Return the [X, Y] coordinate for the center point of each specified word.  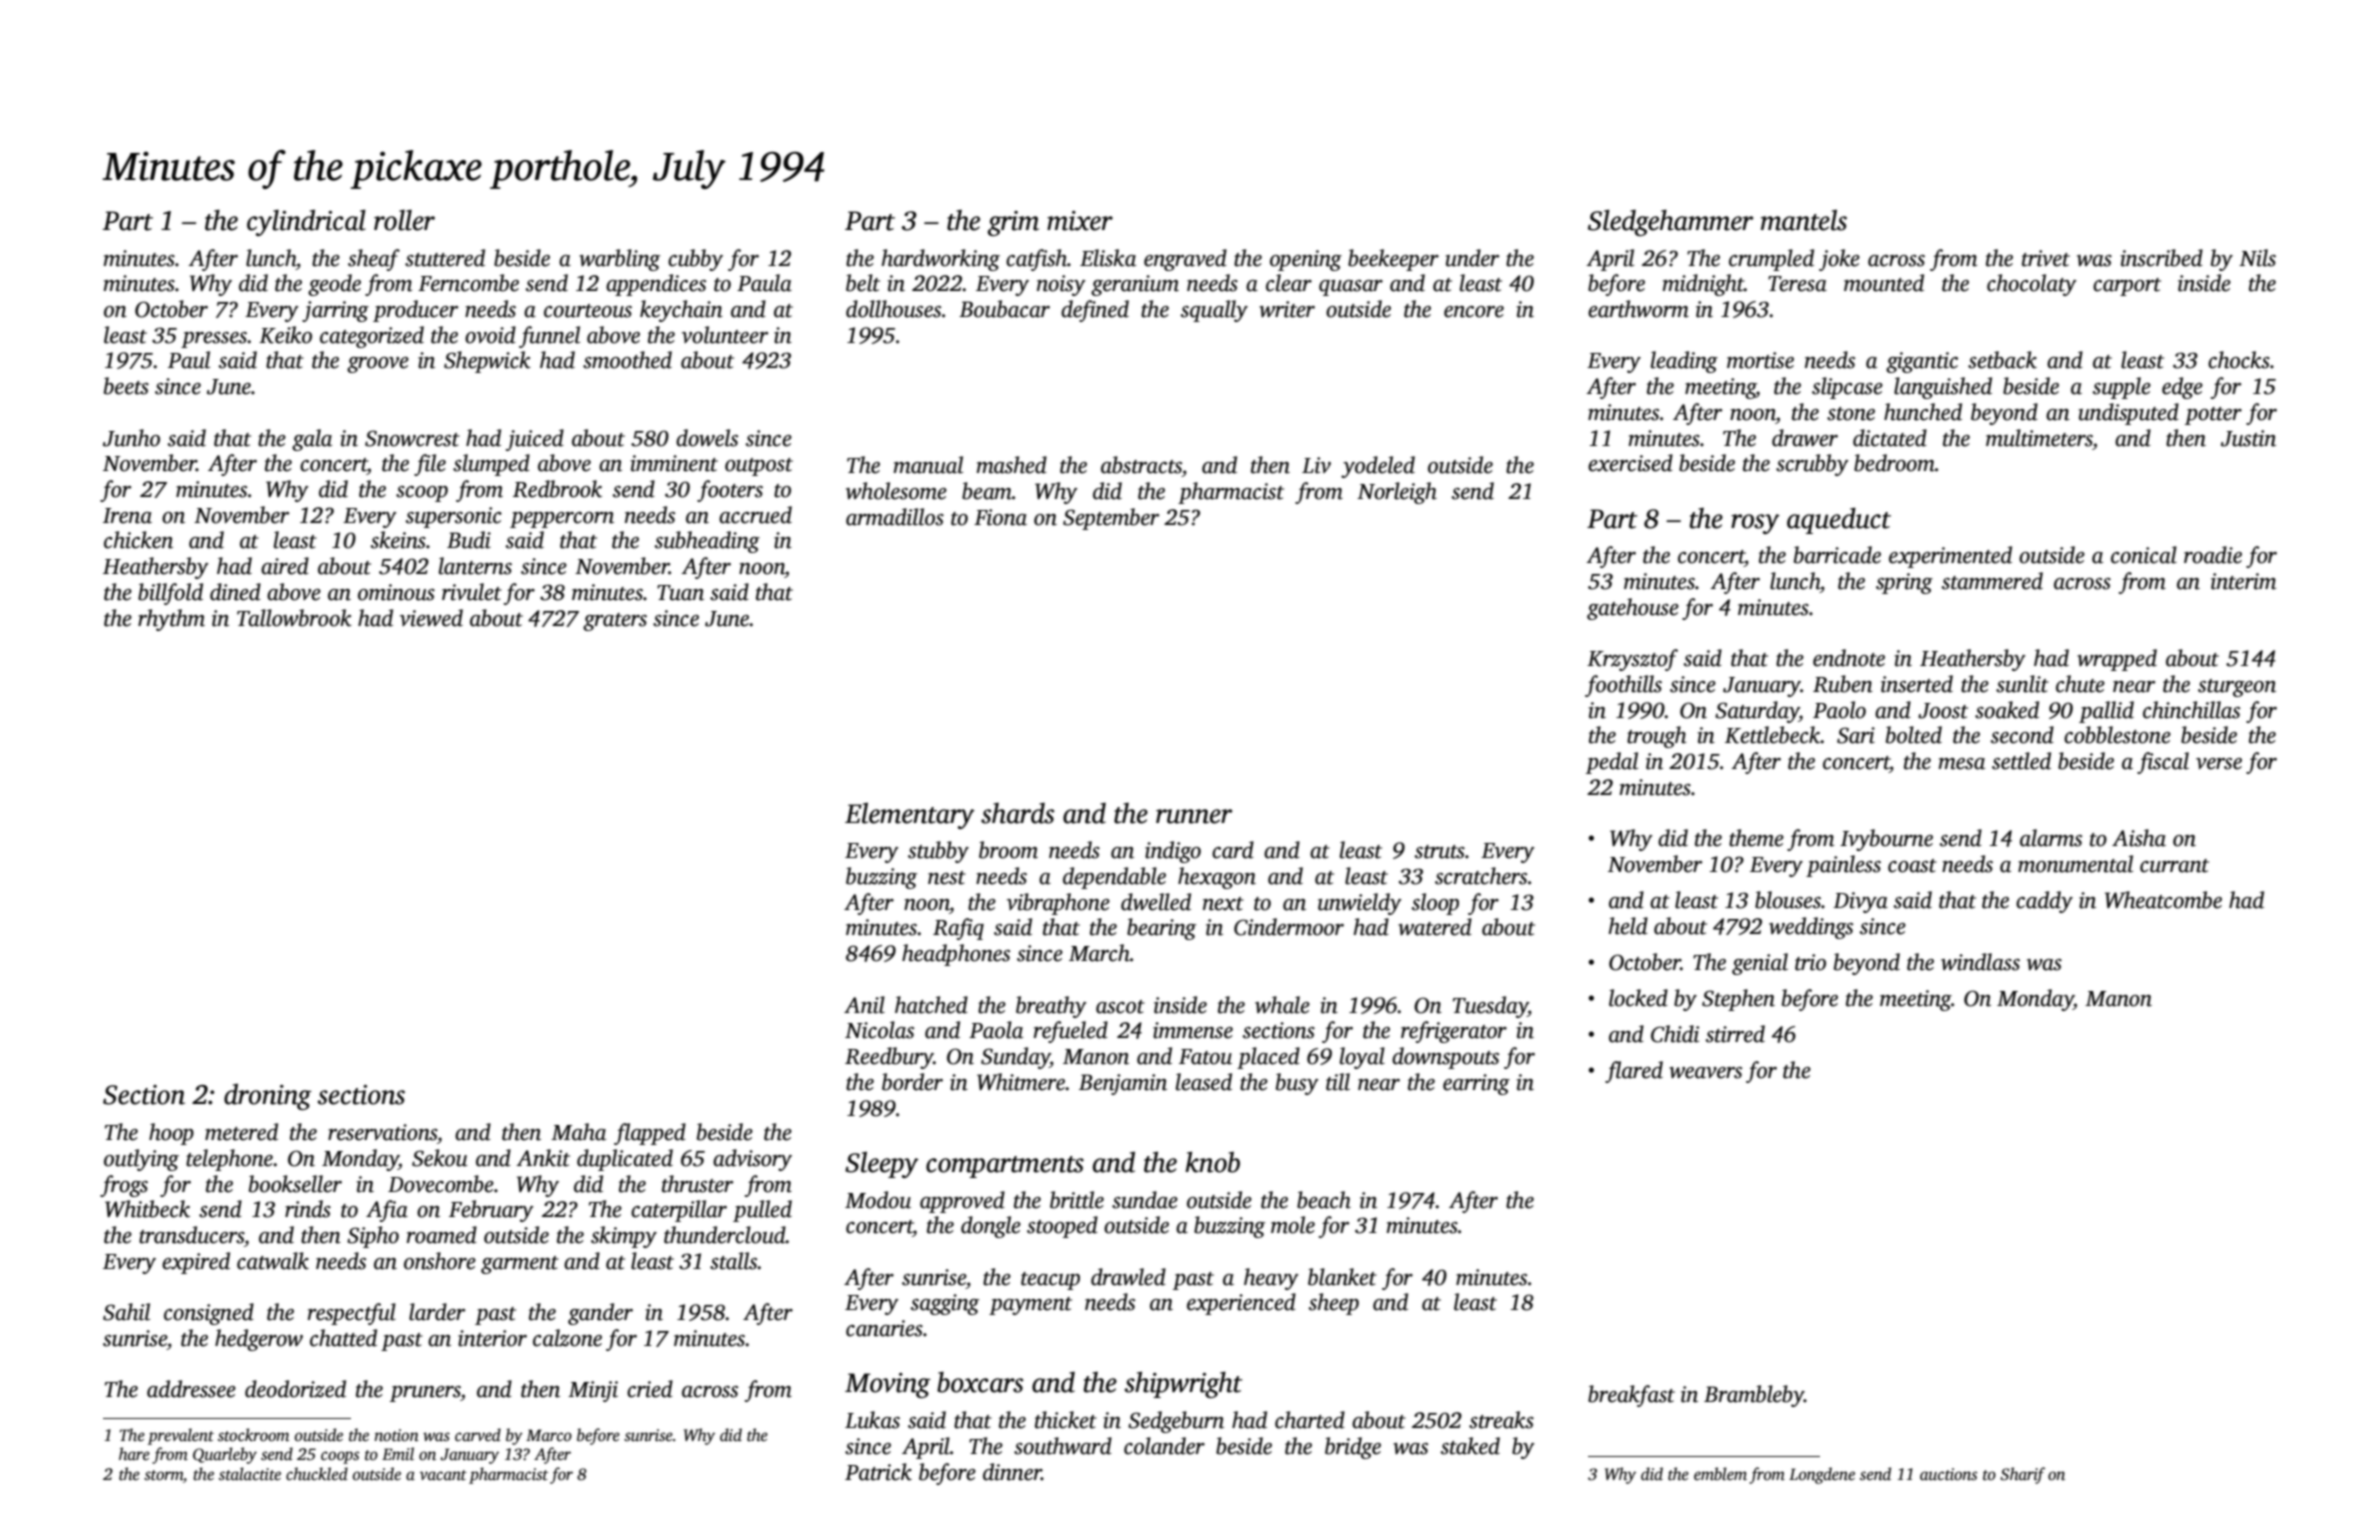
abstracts [1141, 465]
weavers [1705, 1073]
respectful [352, 1314]
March [1099, 953]
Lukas [872, 1420]
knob [1212, 1162]
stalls [734, 1261]
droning [268, 1096]
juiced [535, 440]
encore [1474, 312]
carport [2127, 287]
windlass [1980, 962]
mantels [1804, 220]
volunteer [725, 335]
